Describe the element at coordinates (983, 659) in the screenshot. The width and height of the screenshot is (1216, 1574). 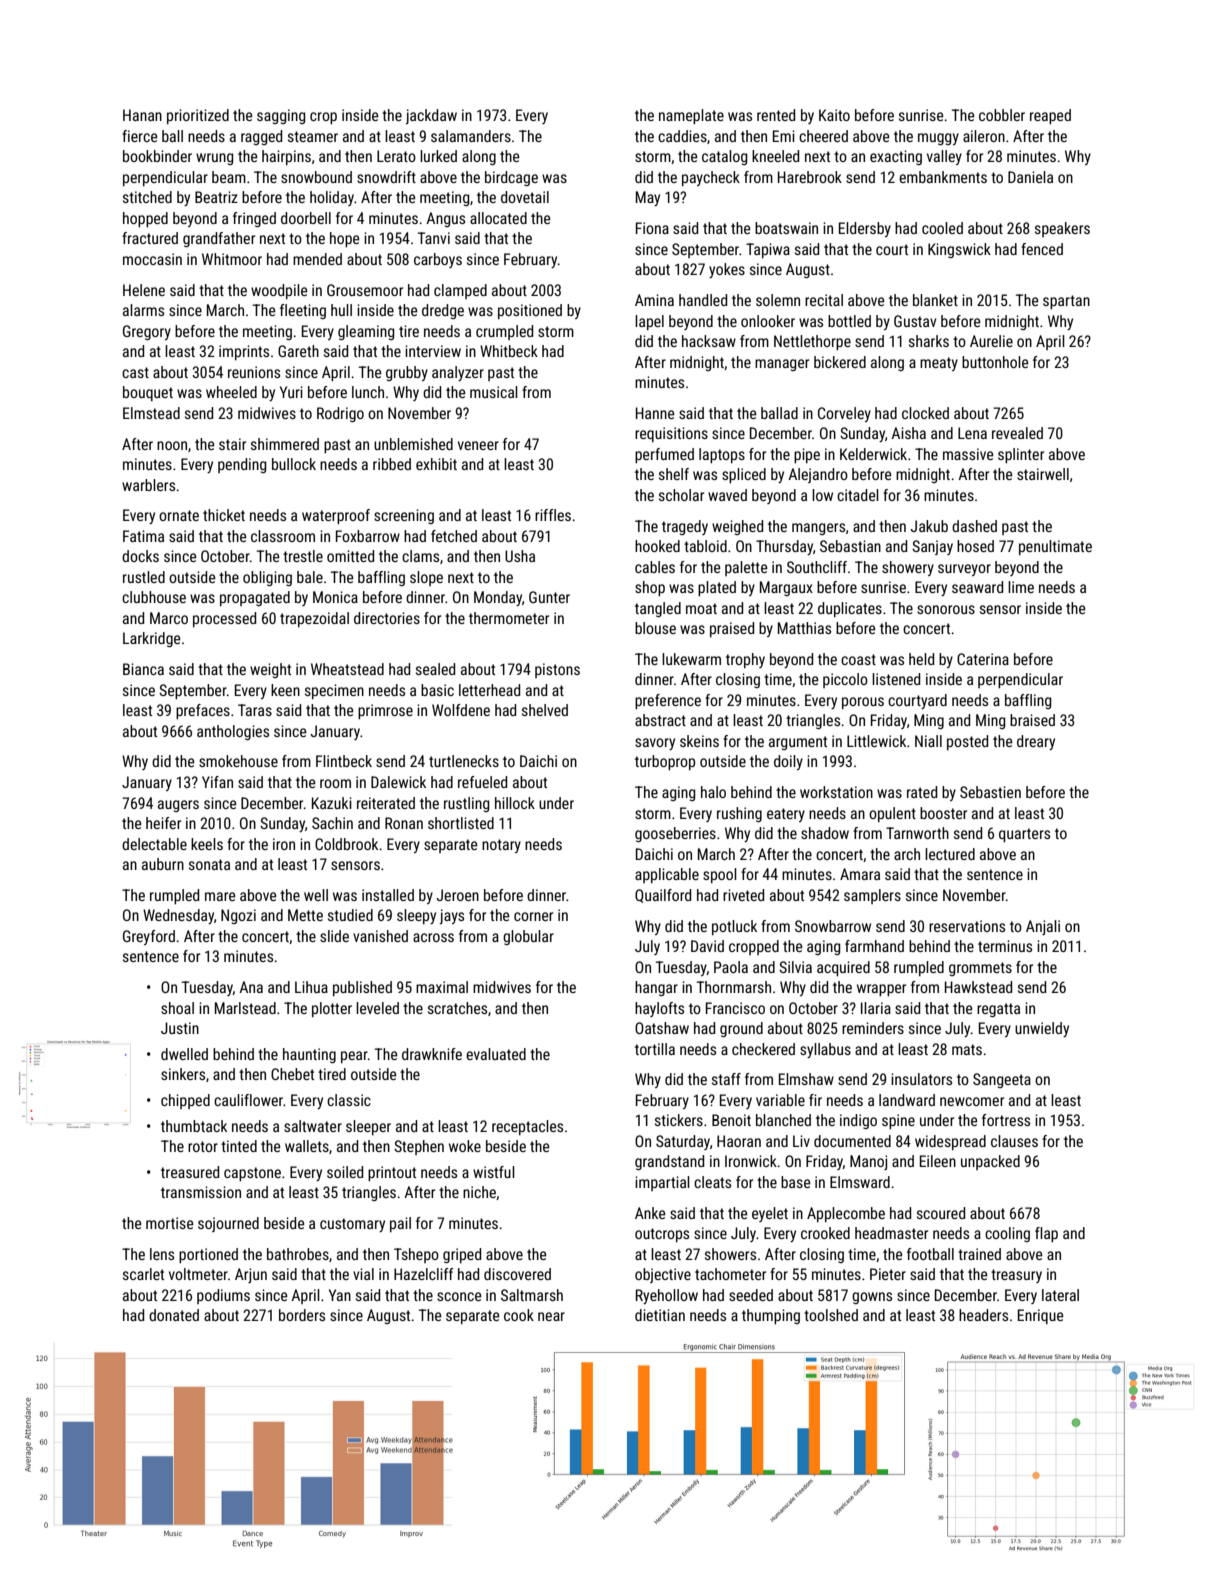
I see `Caterina` at that location.
